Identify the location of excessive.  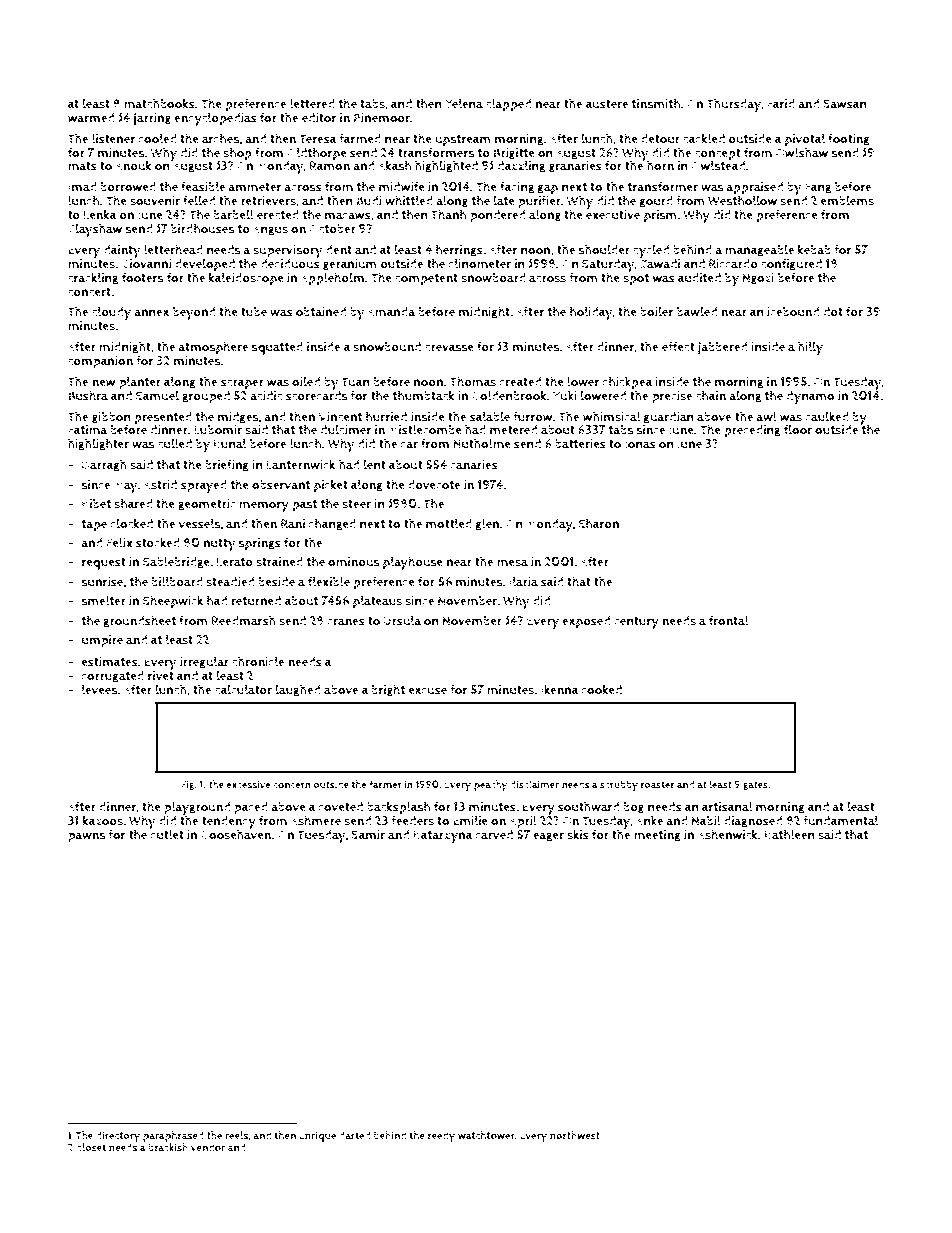
(248, 784).
